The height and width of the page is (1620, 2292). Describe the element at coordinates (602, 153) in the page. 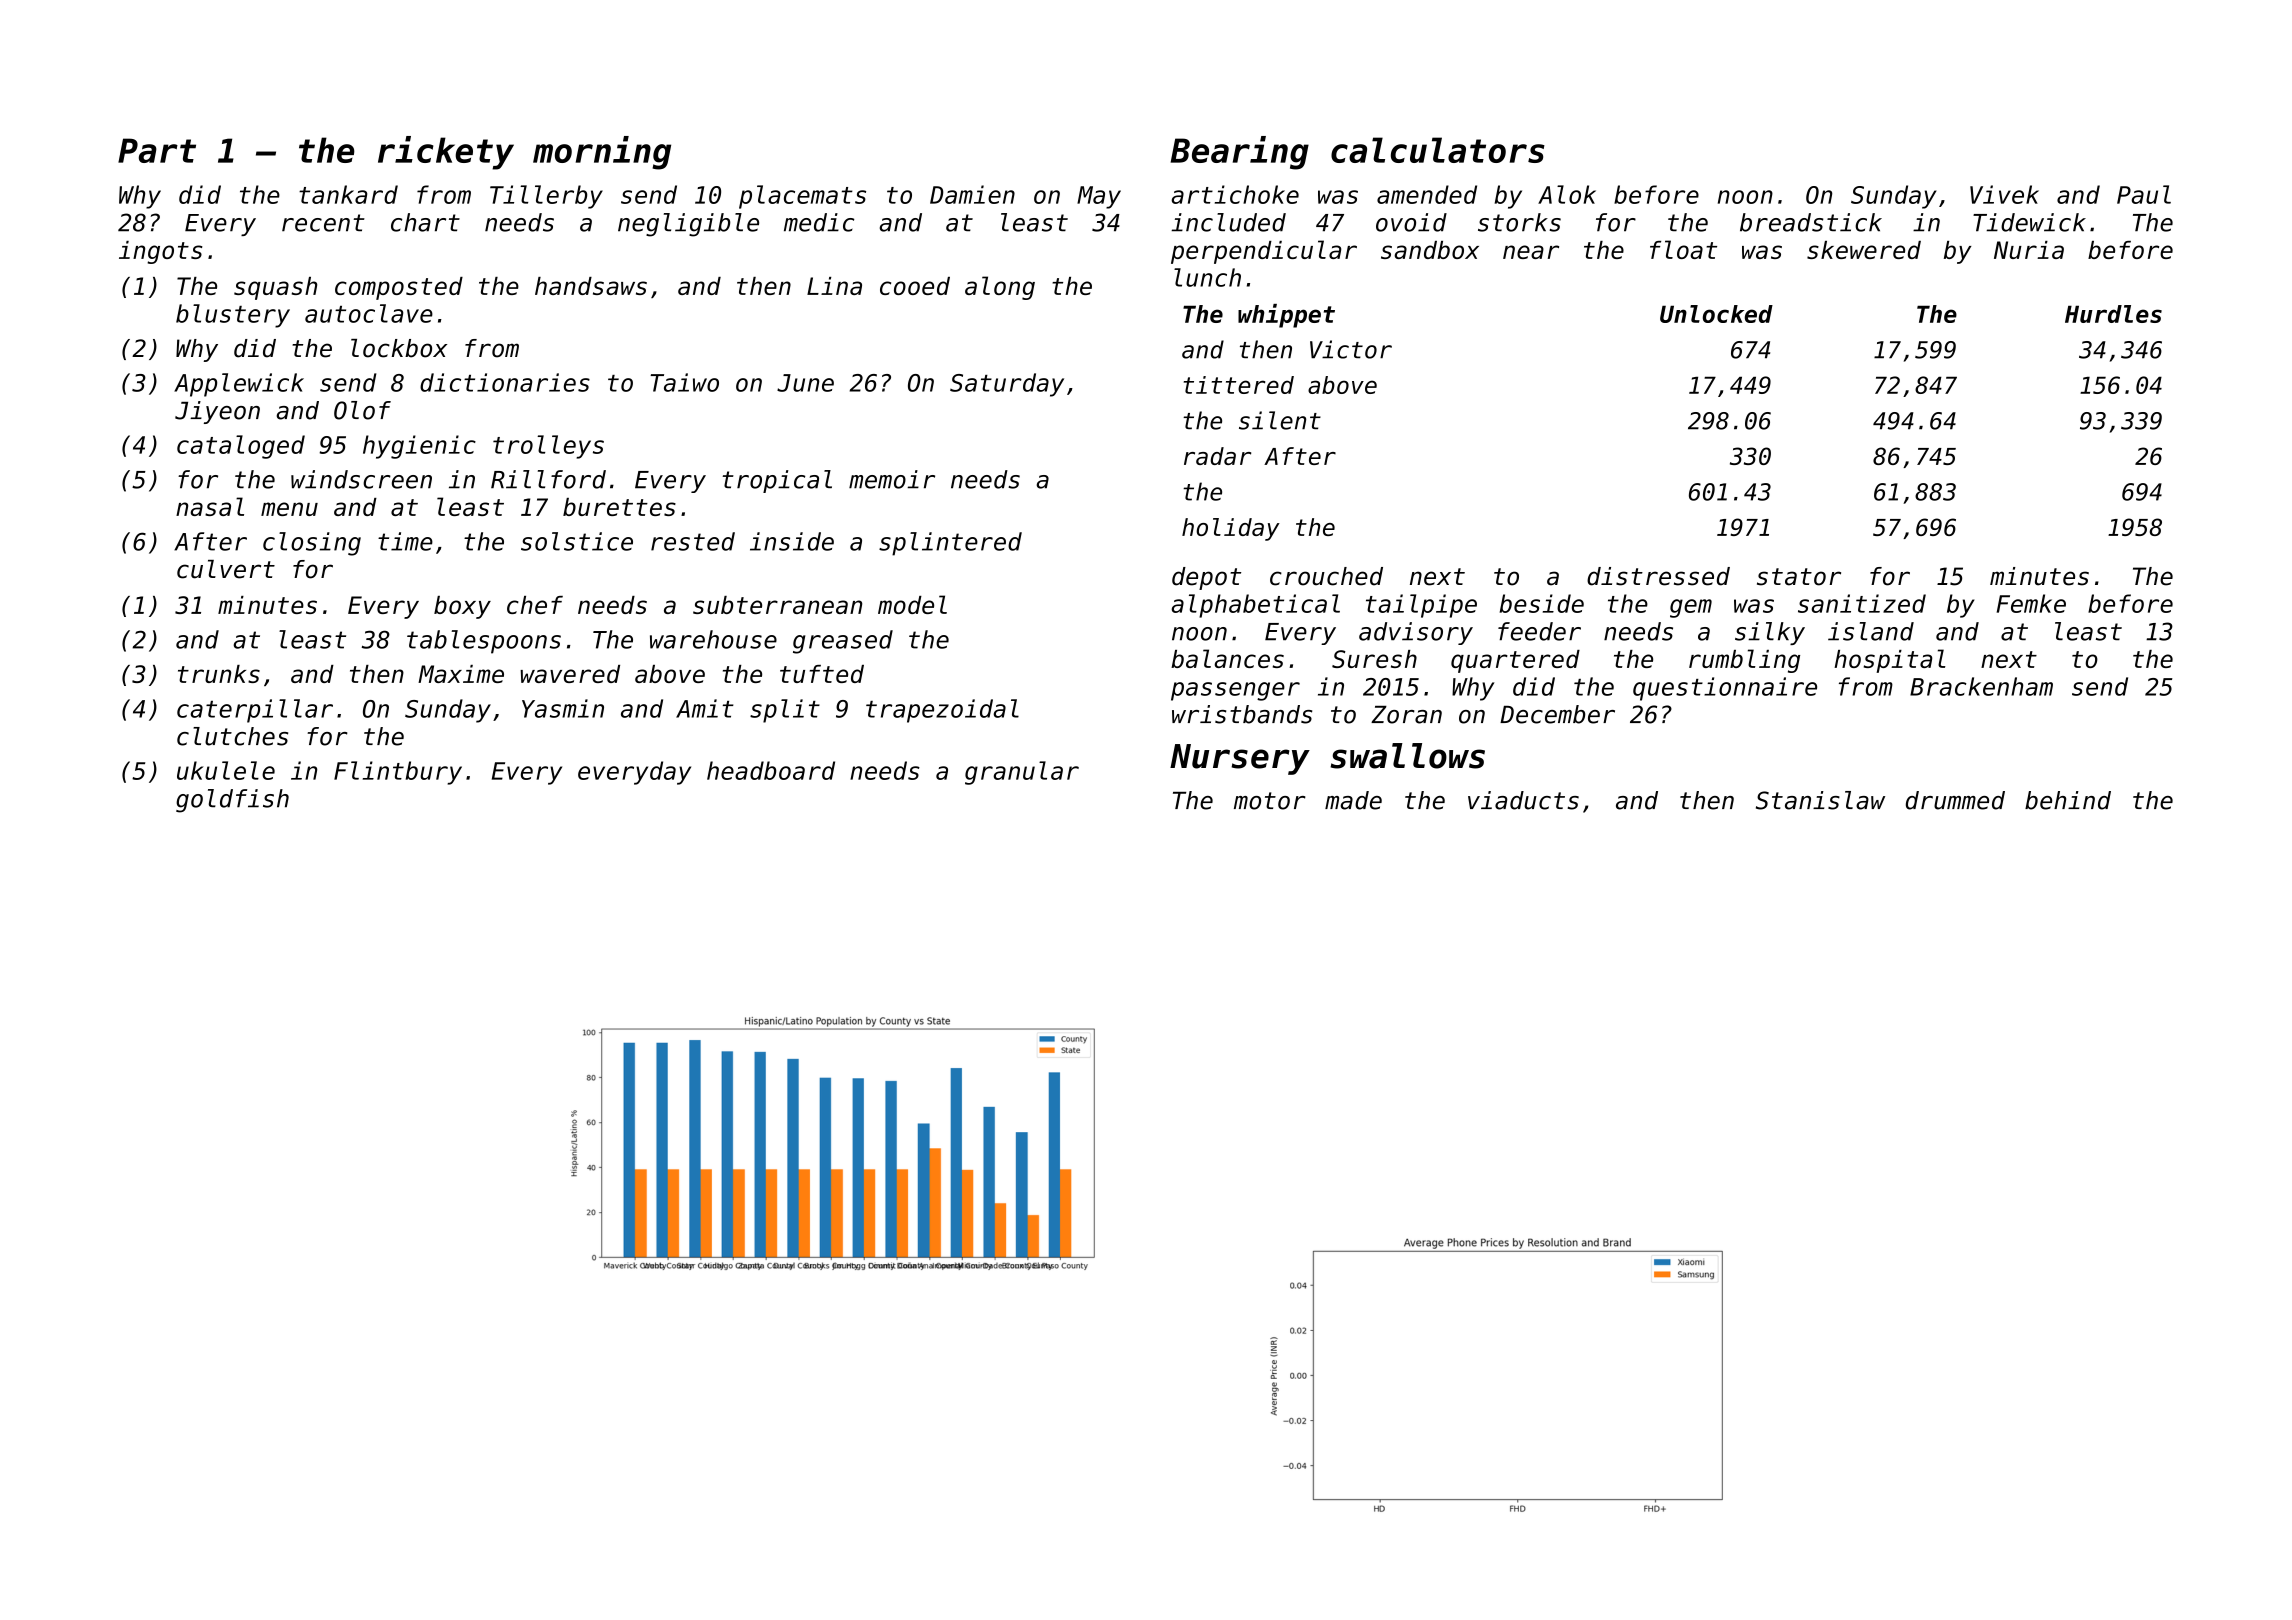

I see `morning` at that location.
